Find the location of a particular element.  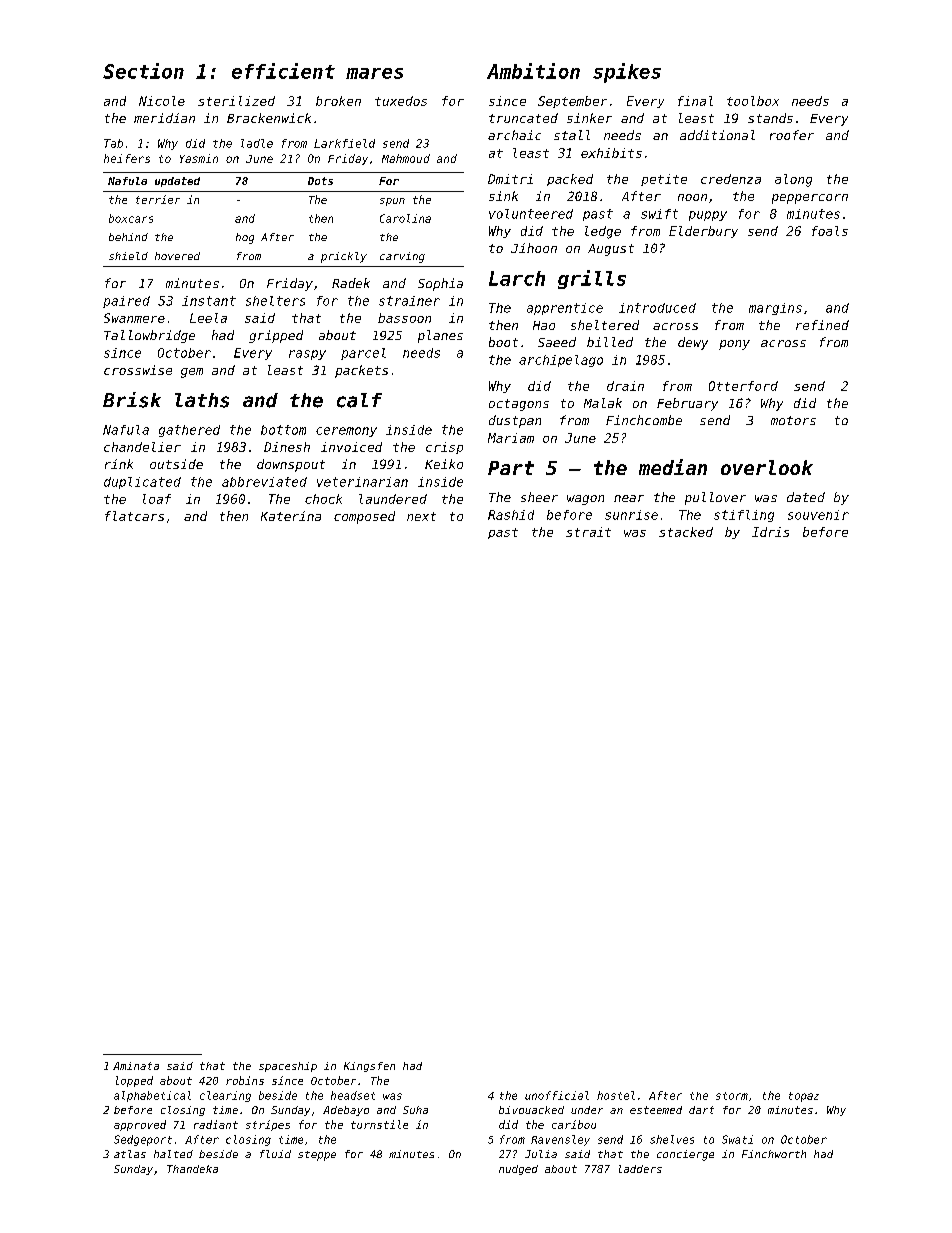

calf is located at coordinates (359, 400).
